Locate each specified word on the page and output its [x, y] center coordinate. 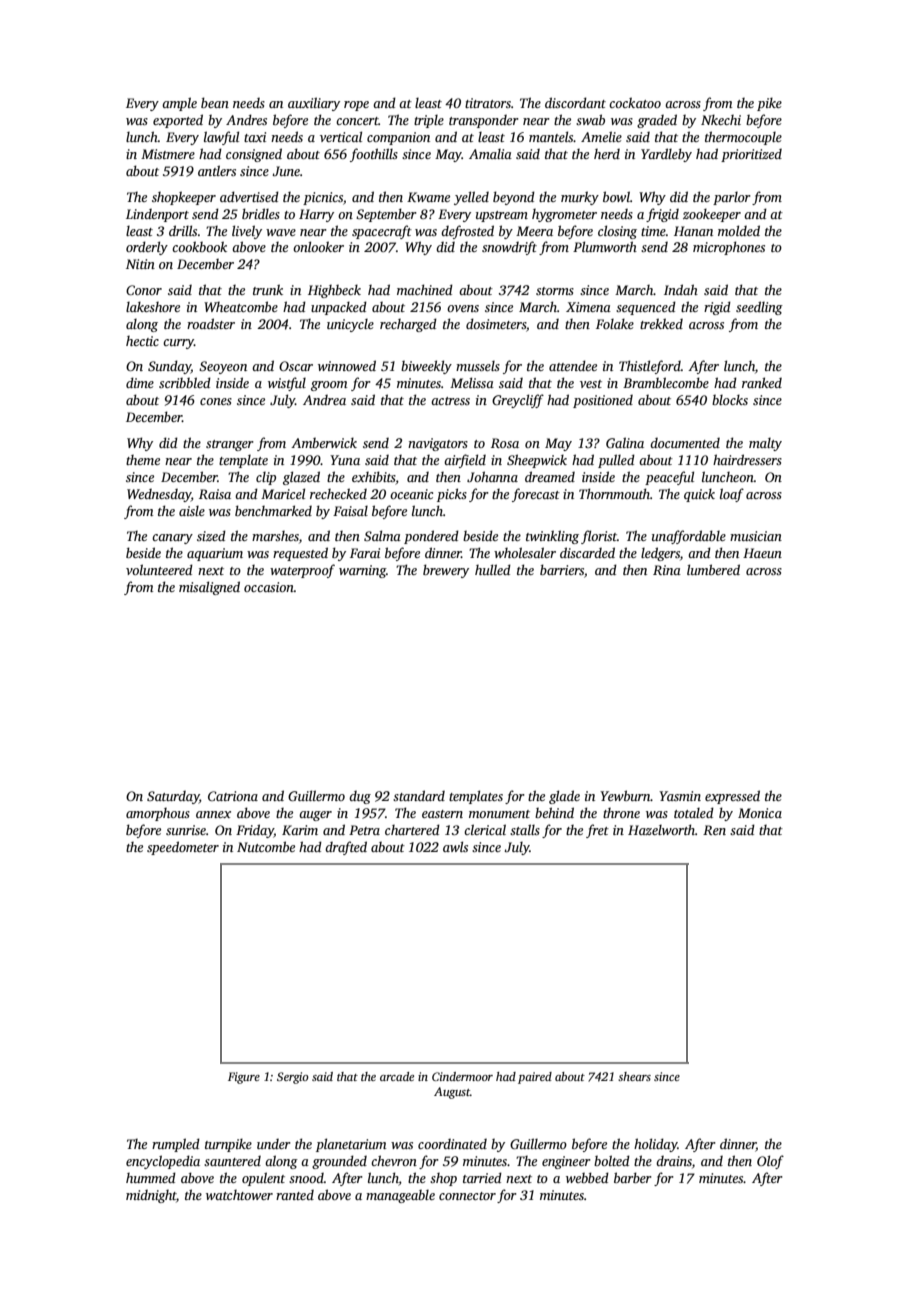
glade [564, 797]
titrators [488, 103]
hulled [493, 569]
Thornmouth [614, 493]
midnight [151, 1196]
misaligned [209, 588]
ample [179, 104]
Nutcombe [266, 846]
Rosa [505, 443]
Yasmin [680, 796]
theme [143, 460]
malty [765, 444]
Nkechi [721, 119]
